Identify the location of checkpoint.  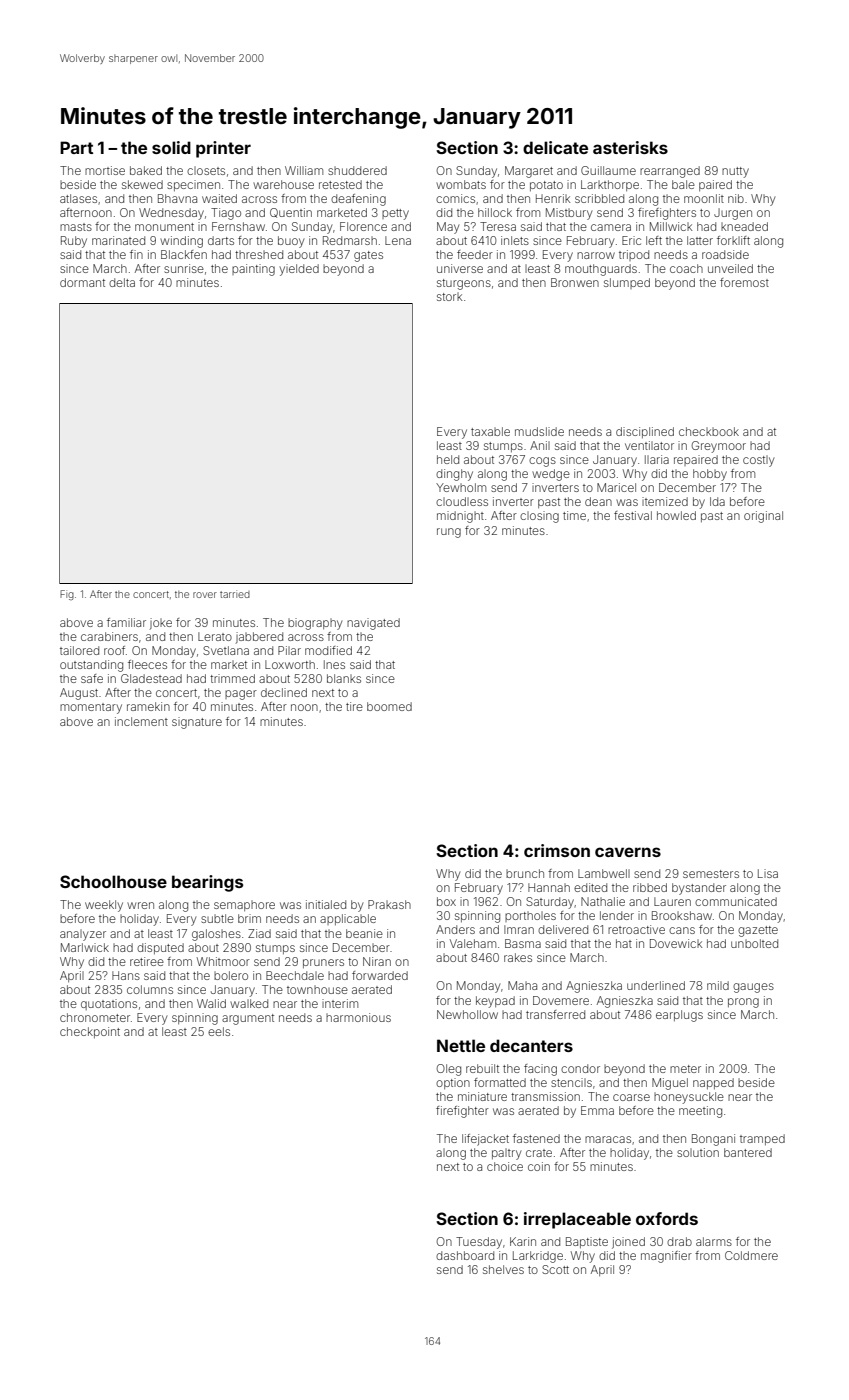
(90, 1032).
